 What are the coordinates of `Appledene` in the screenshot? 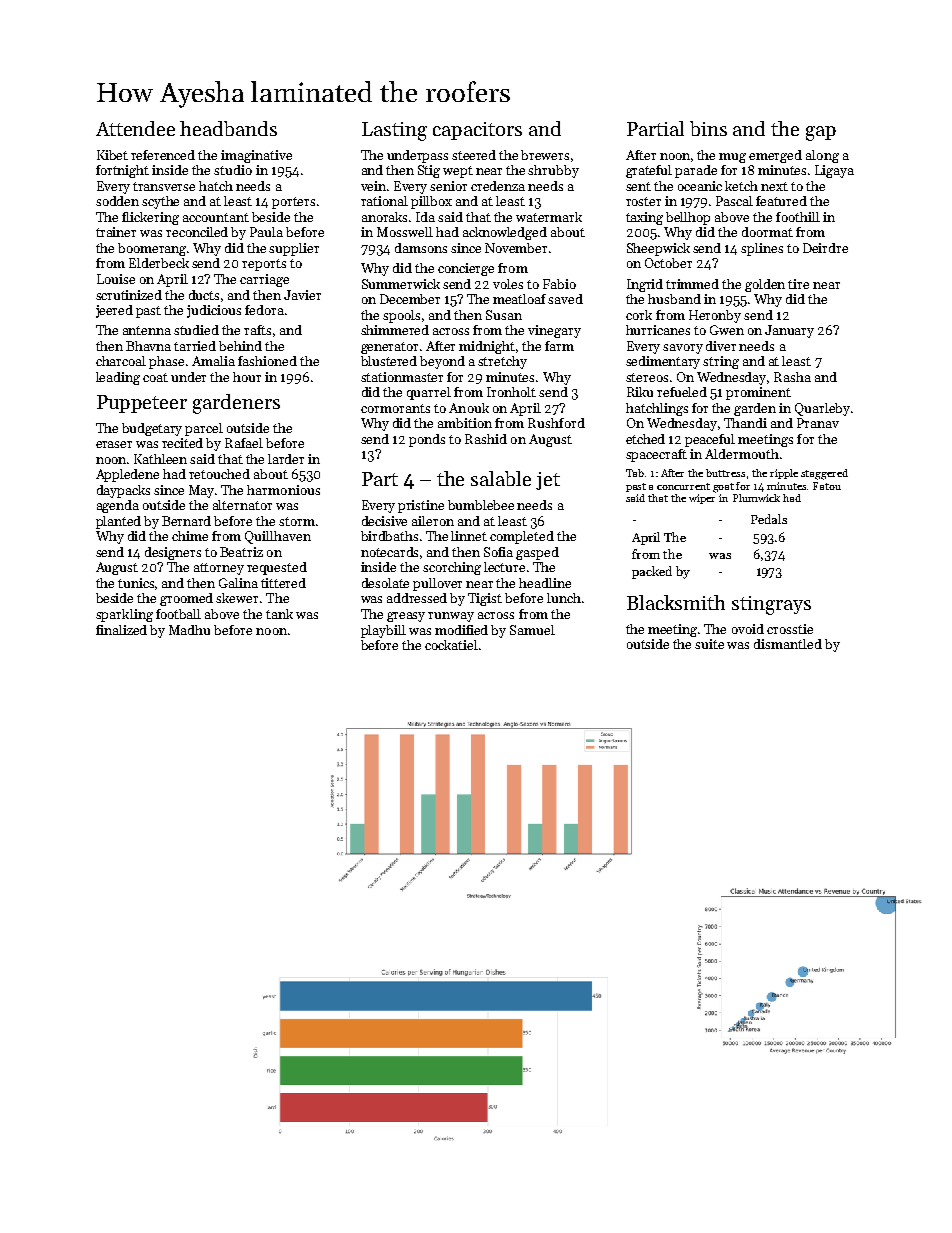 It's located at (127, 475).
